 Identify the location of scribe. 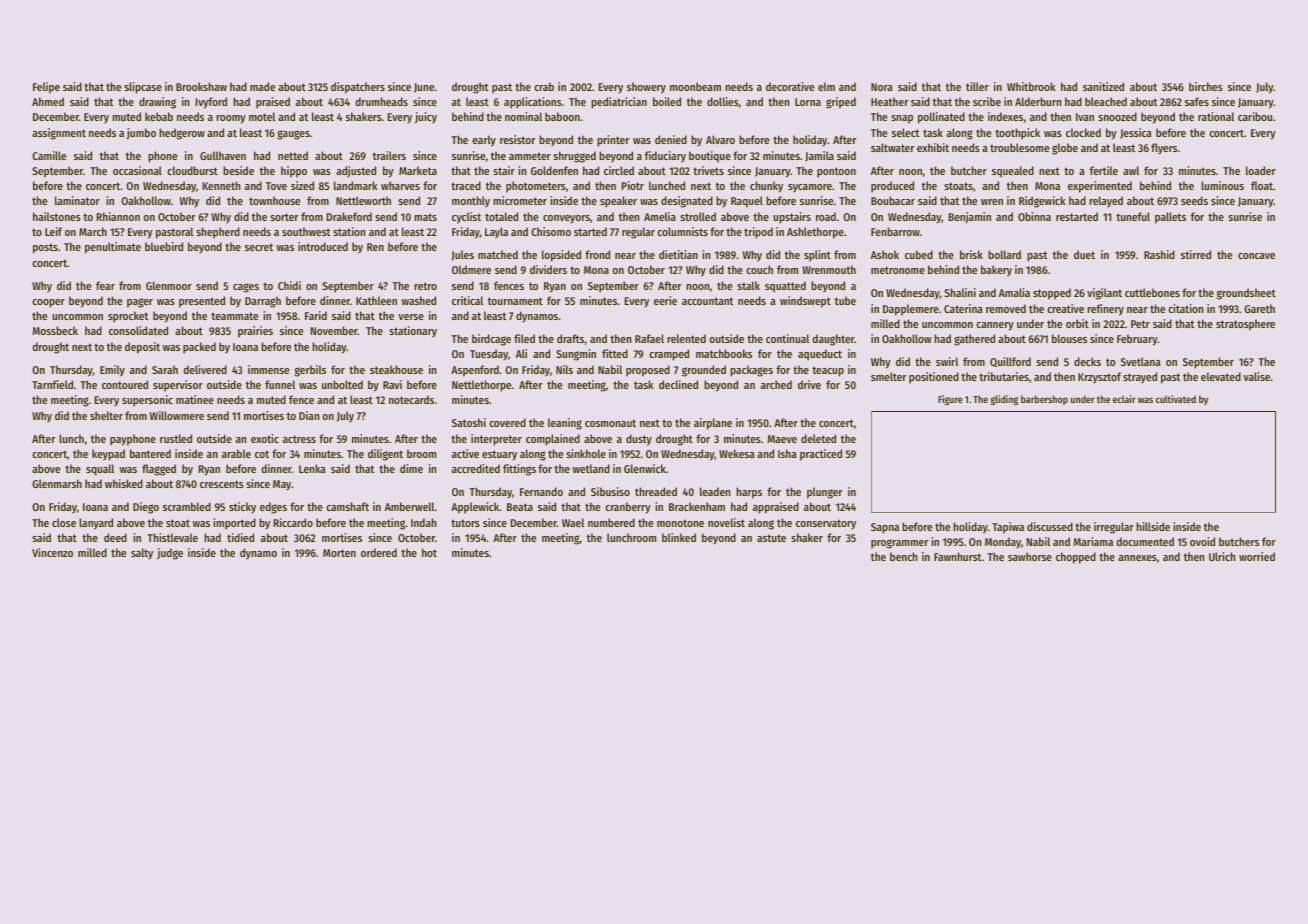
(987, 101).
